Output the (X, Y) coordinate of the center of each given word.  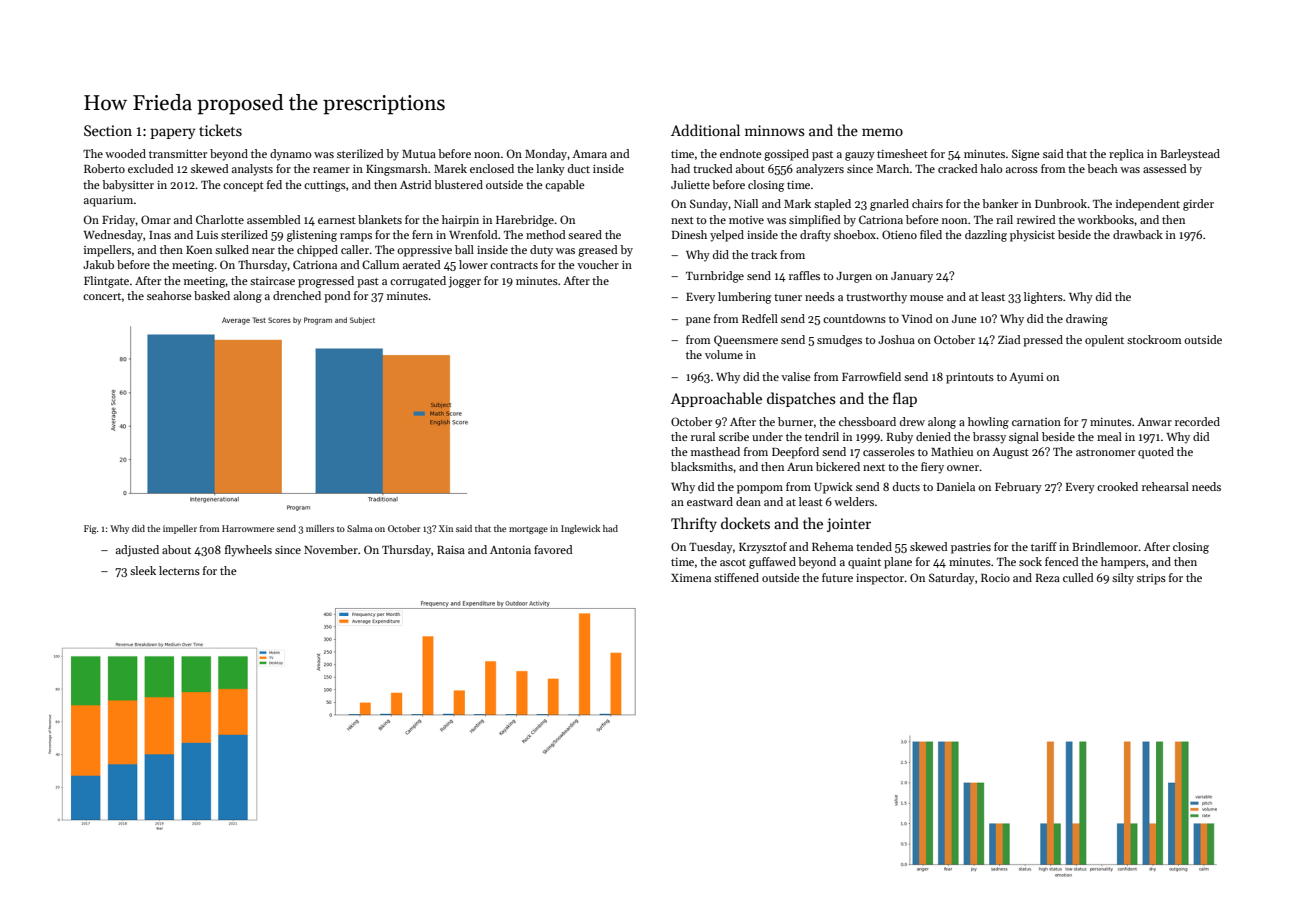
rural (703, 436)
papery (173, 133)
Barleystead (1190, 155)
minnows (775, 130)
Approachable (716, 399)
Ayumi (1026, 378)
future (837, 577)
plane (898, 563)
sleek (143, 570)
